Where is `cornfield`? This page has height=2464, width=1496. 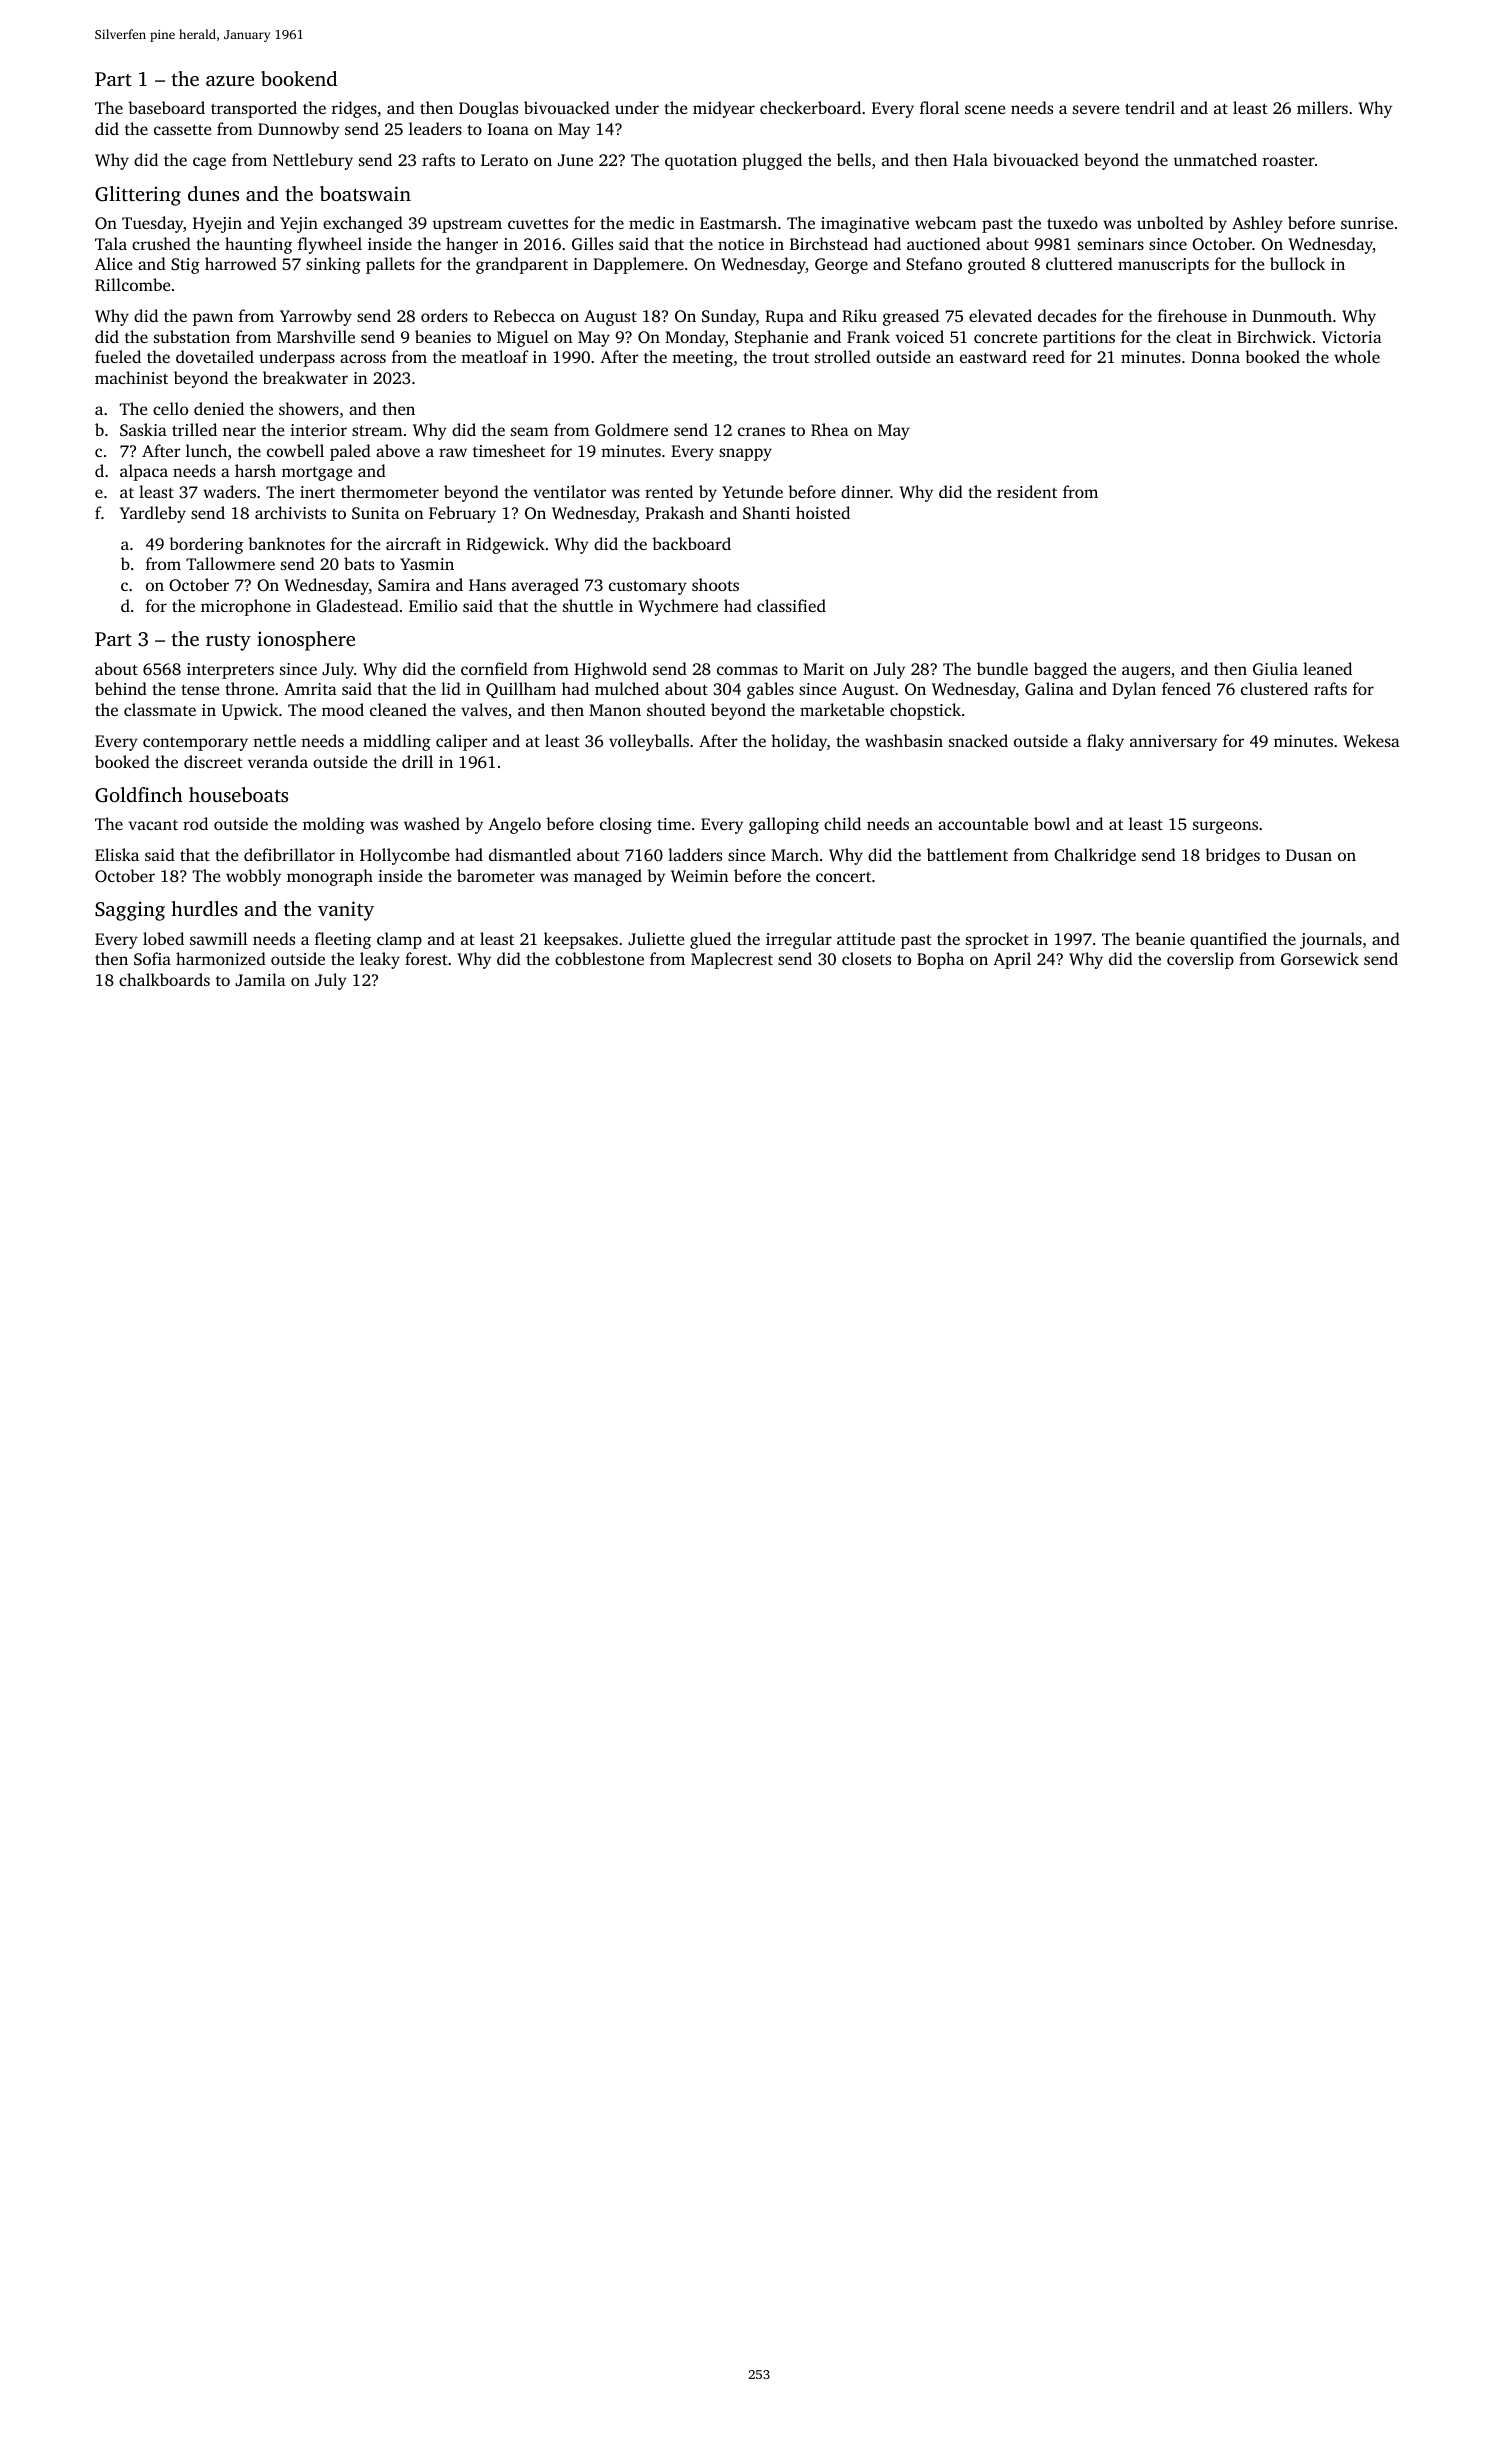
cornfield is located at coordinates (494, 668).
